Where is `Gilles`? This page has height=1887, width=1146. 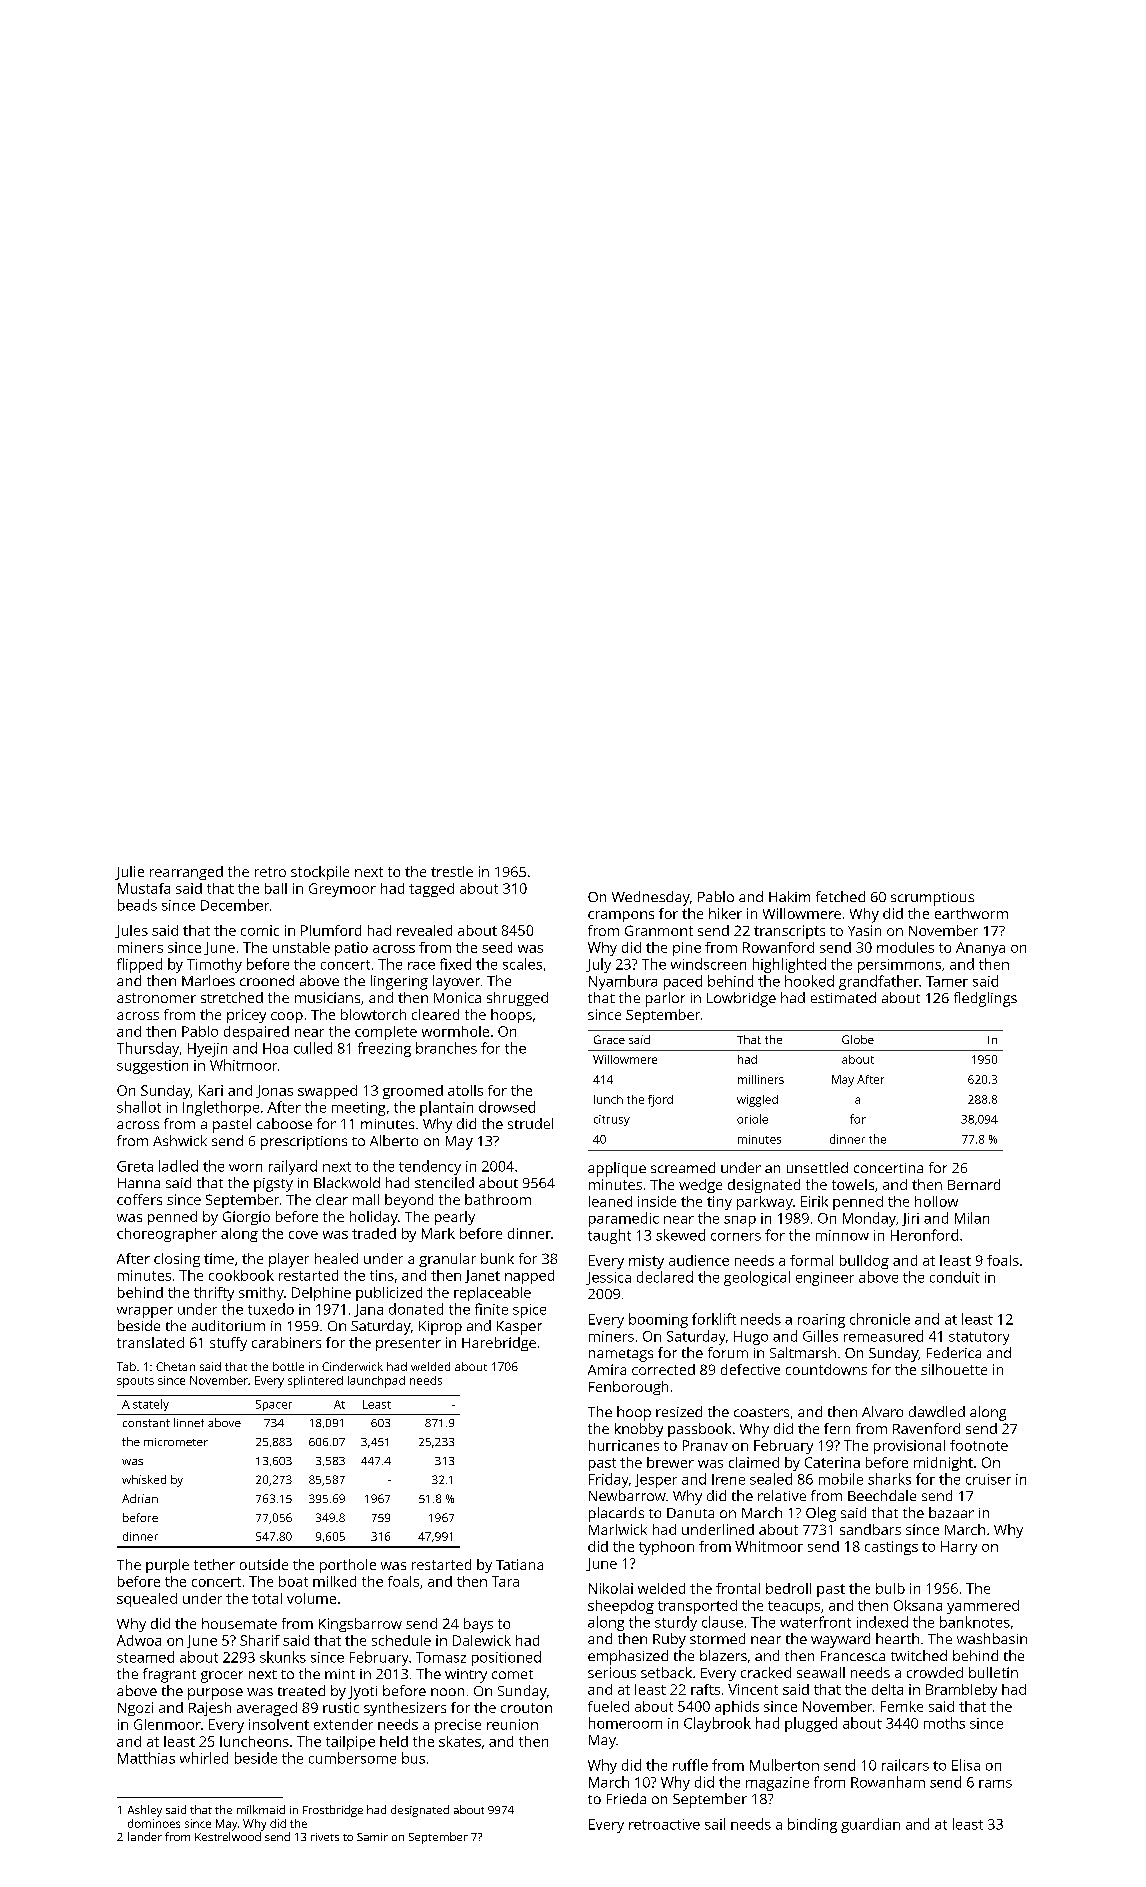
Gilles is located at coordinates (820, 1336).
